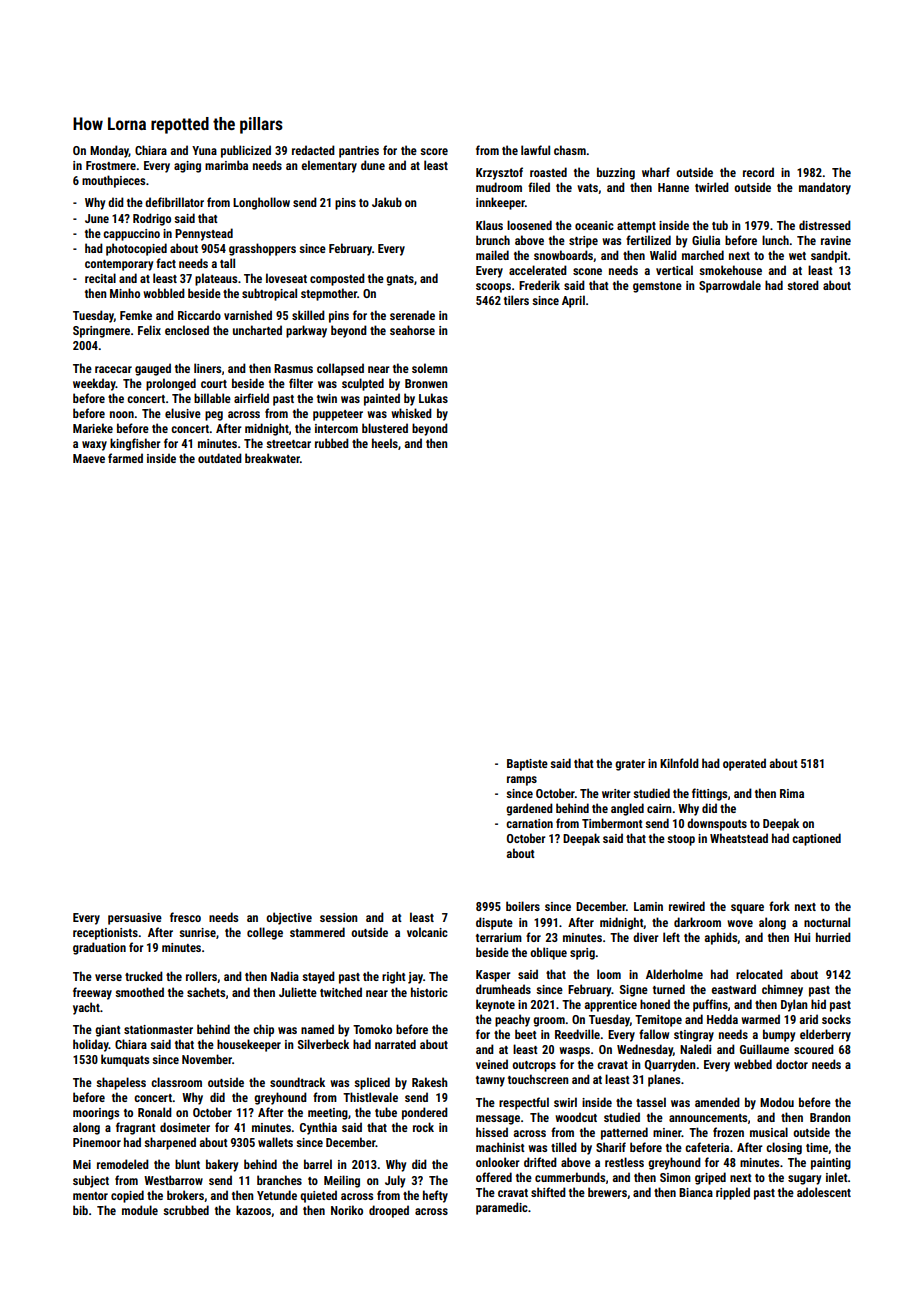 This screenshot has height=1308, width=924. I want to click on module, so click(140, 1210).
